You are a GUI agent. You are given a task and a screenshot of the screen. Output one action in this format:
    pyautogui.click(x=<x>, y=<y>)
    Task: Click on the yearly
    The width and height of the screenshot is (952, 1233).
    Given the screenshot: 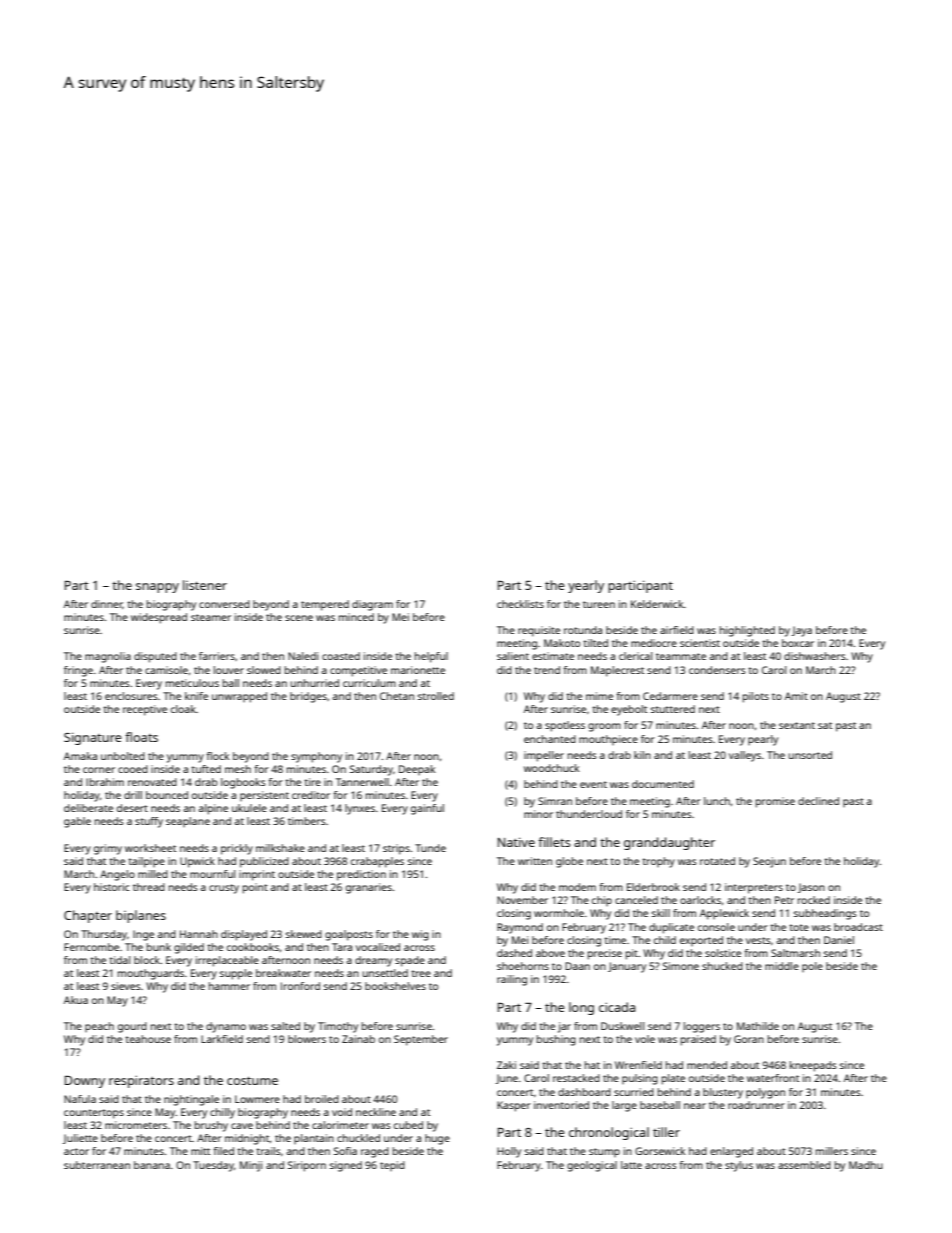 What is the action you would take?
    pyautogui.click(x=586, y=586)
